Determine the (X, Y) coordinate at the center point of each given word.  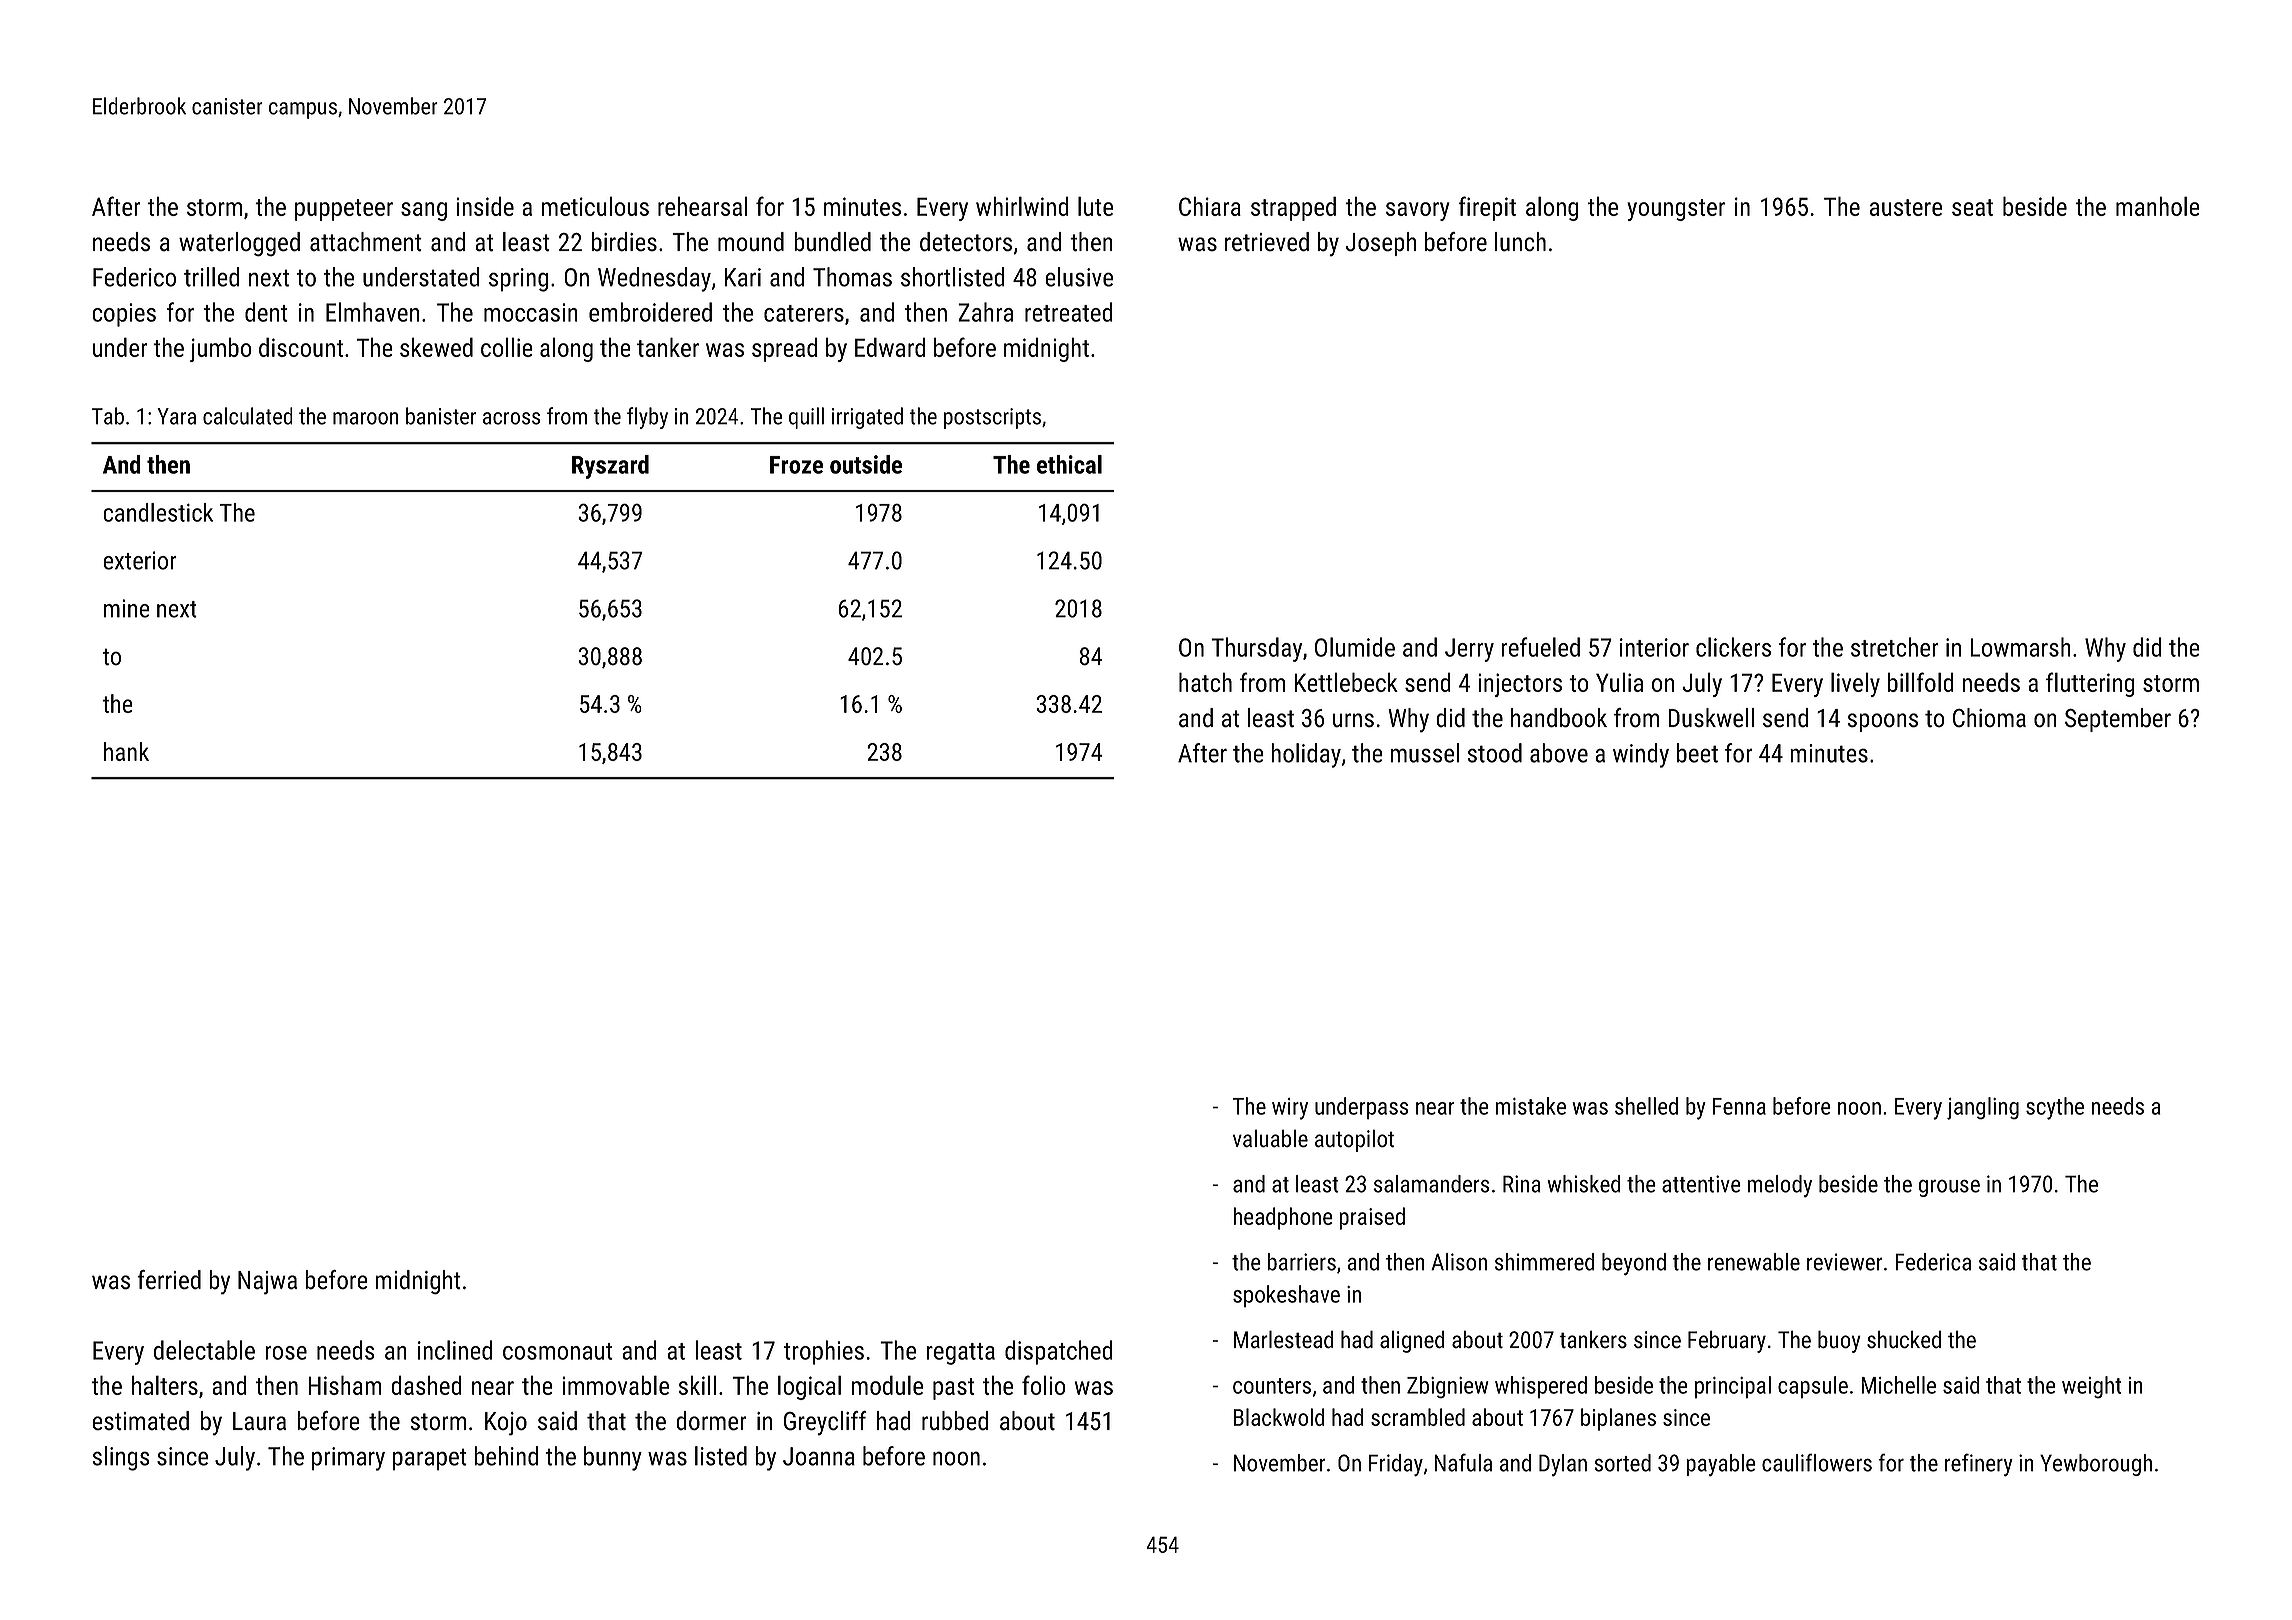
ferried (169, 1279)
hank (126, 751)
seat (1972, 207)
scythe (2055, 1108)
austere (1906, 207)
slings (121, 1458)
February (1727, 1341)
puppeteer (344, 210)
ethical (1069, 464)
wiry (1290, 1109)
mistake (1530, 1106)
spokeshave (1286, 1296)
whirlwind (1022, 206)
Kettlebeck (1346, 682)
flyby (647, 418)
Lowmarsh (2020, 647)
